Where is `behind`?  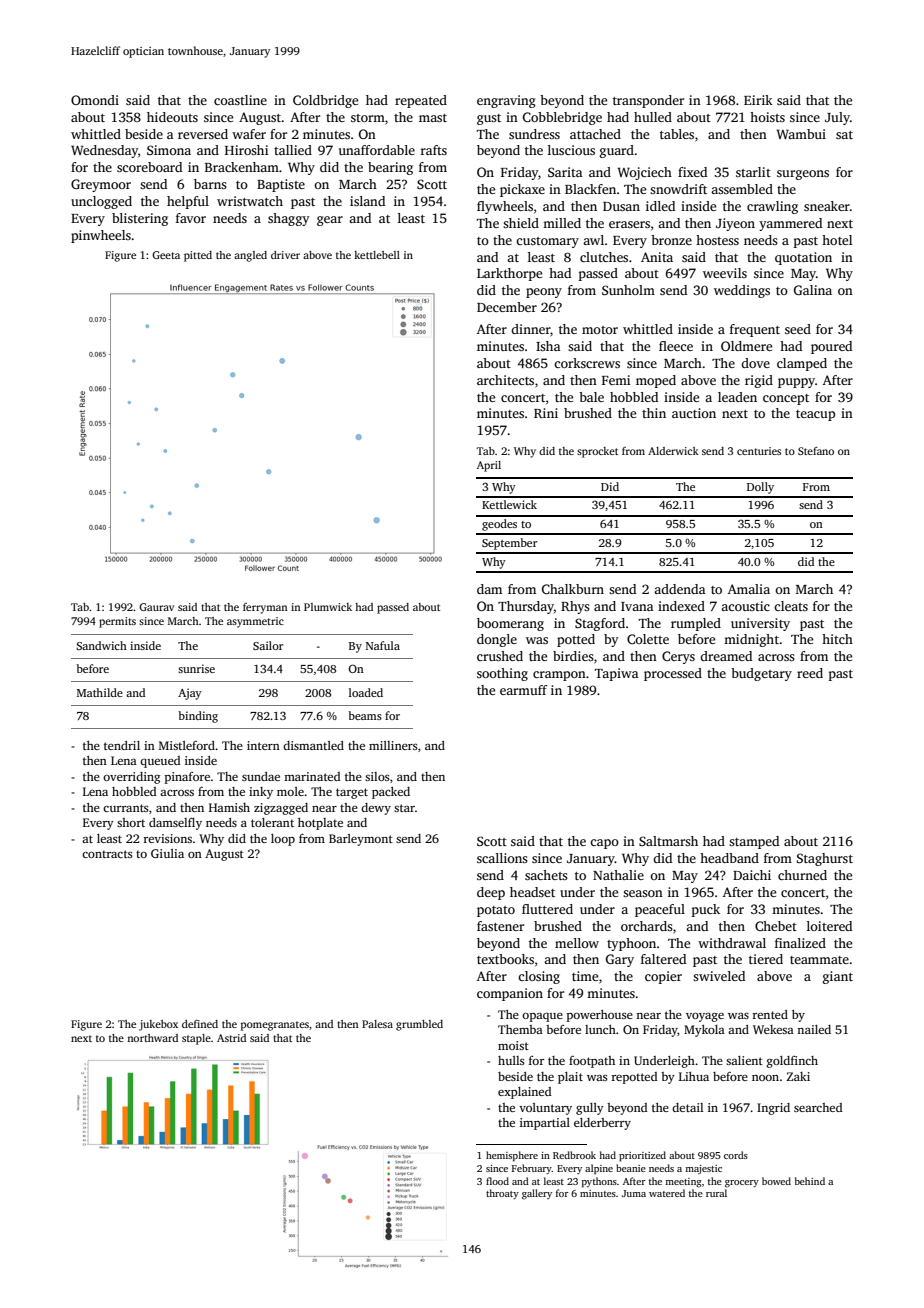
behind is located at coordinates (810, 1181).
